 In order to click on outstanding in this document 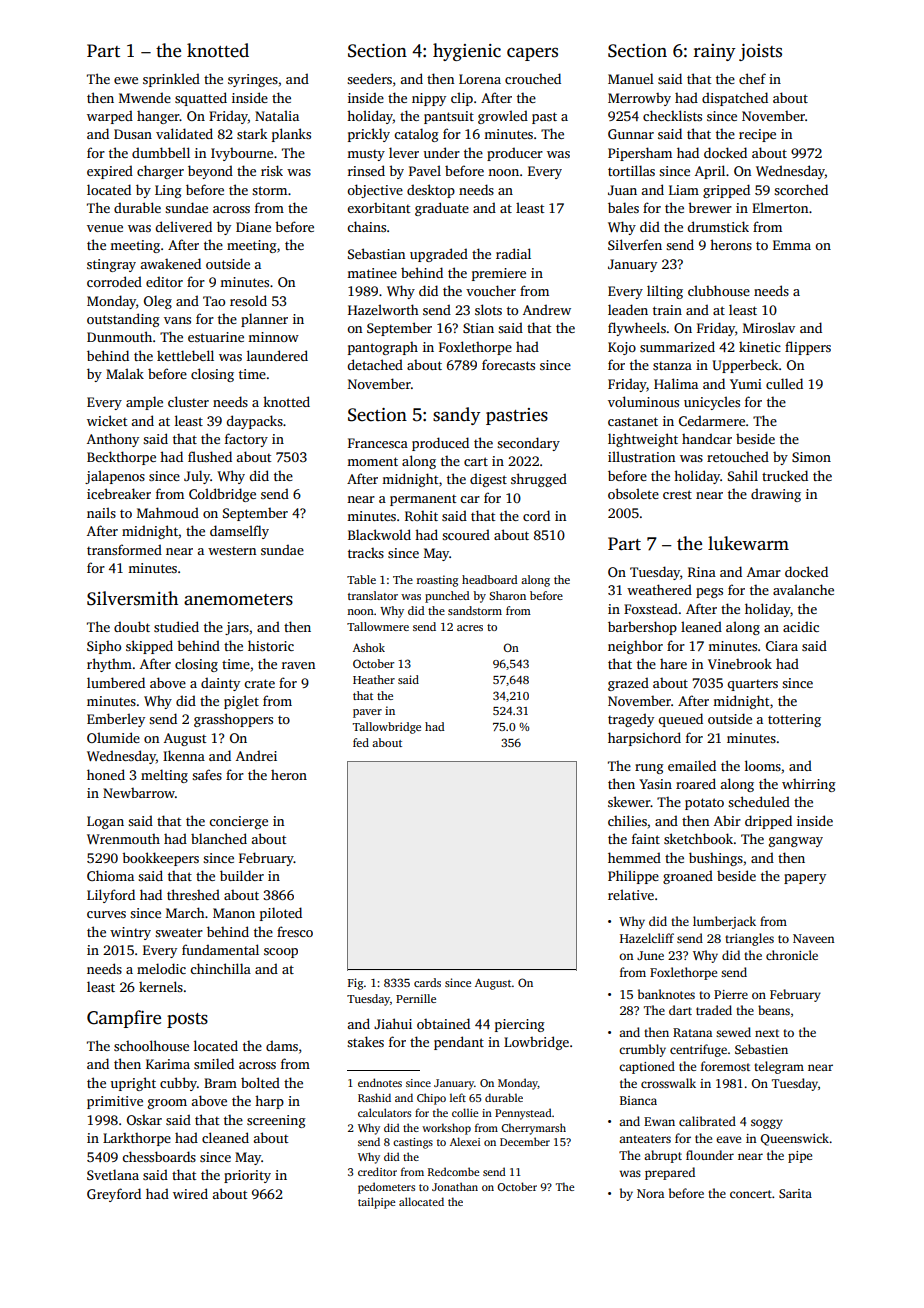, I will do `click(123, 320)`.
